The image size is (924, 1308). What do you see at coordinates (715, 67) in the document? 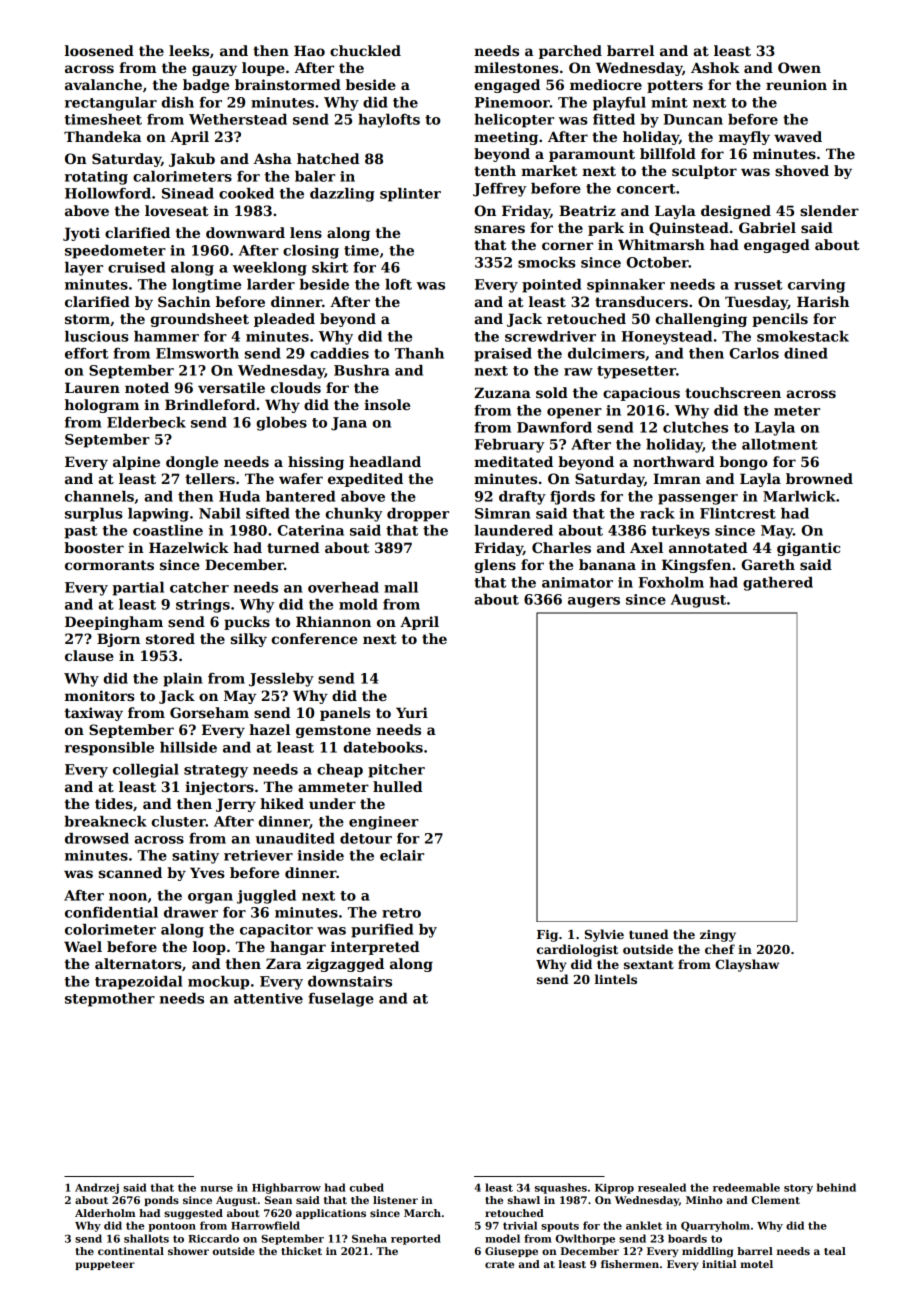
I see `Ashok` at bounding box center [715, 67].
